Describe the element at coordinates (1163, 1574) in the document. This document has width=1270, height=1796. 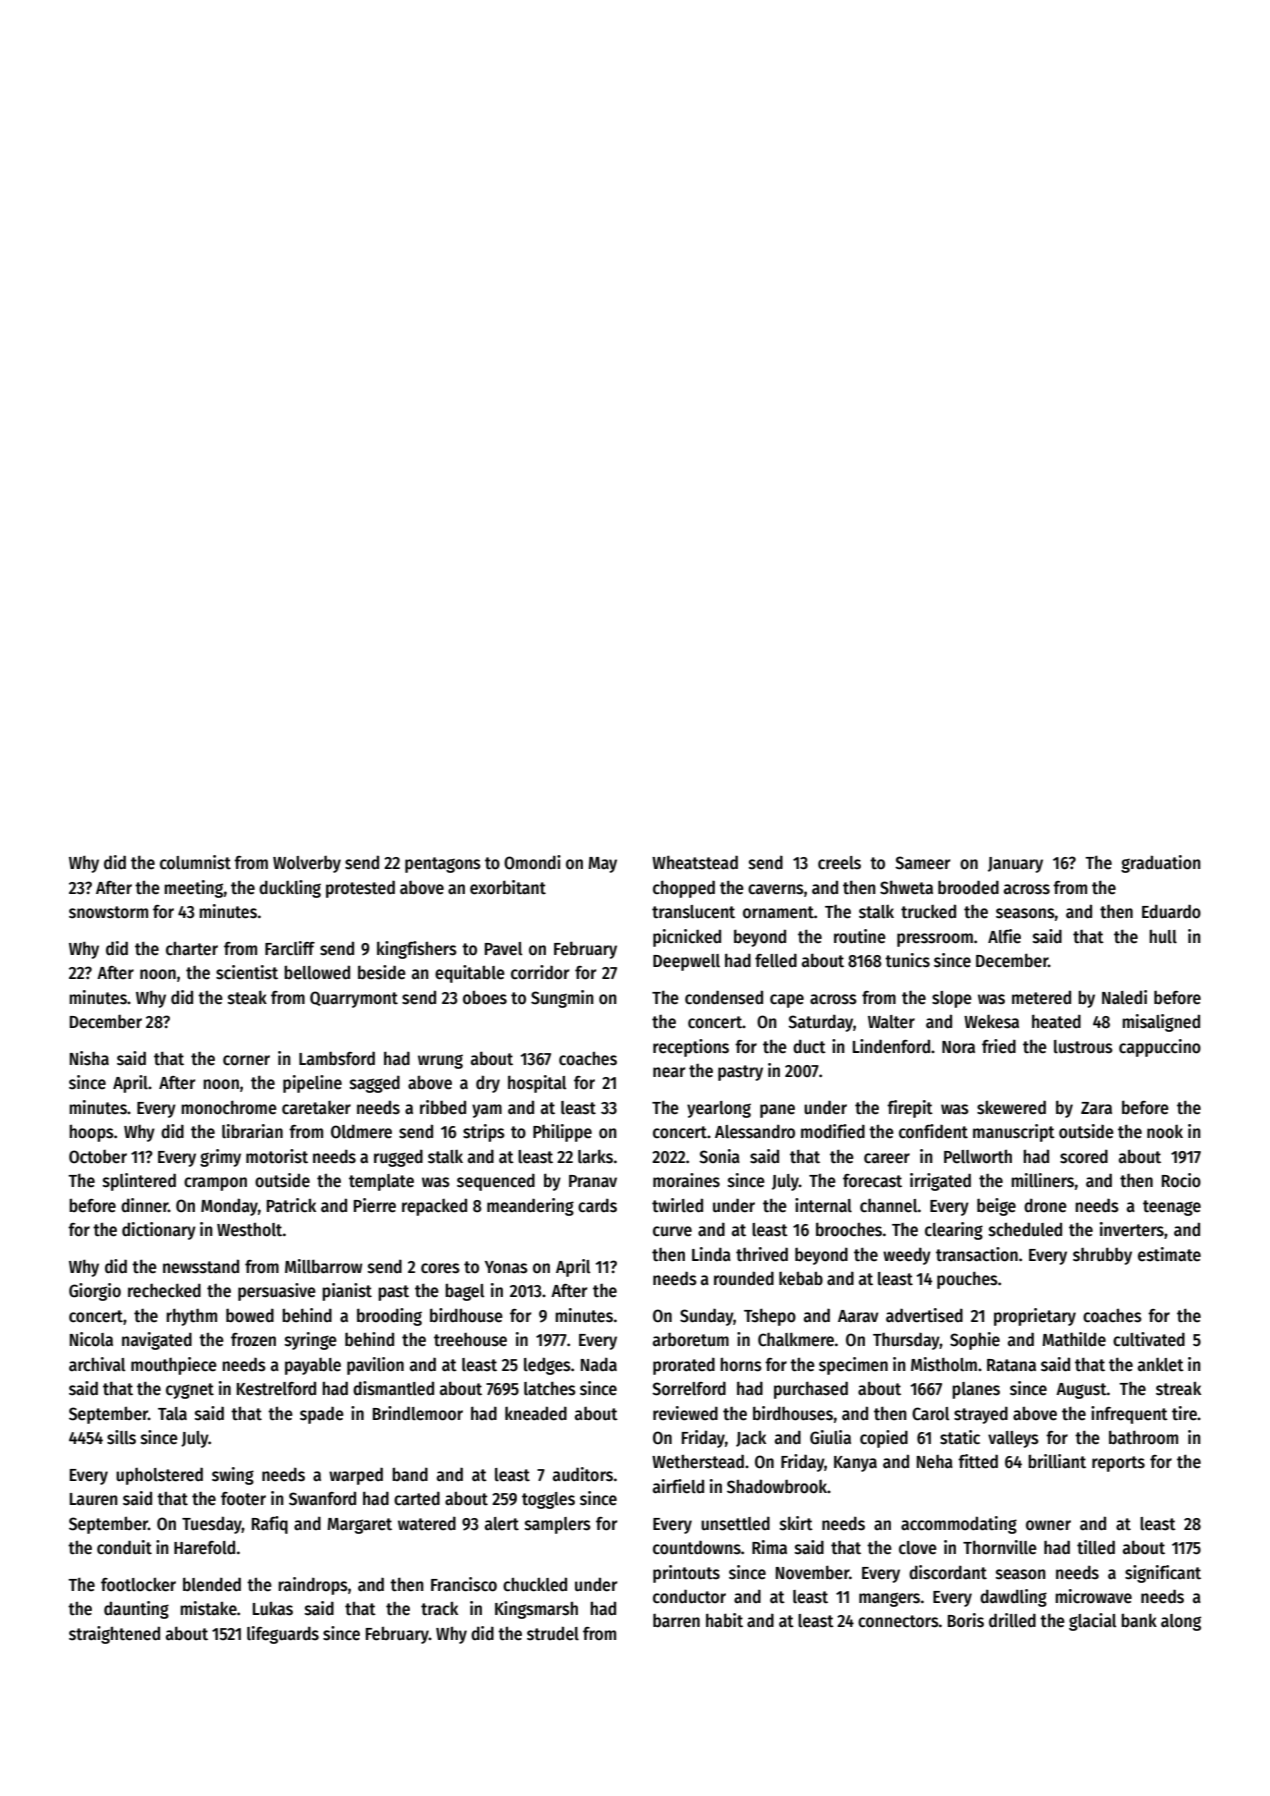
I see `significant` at that location.
